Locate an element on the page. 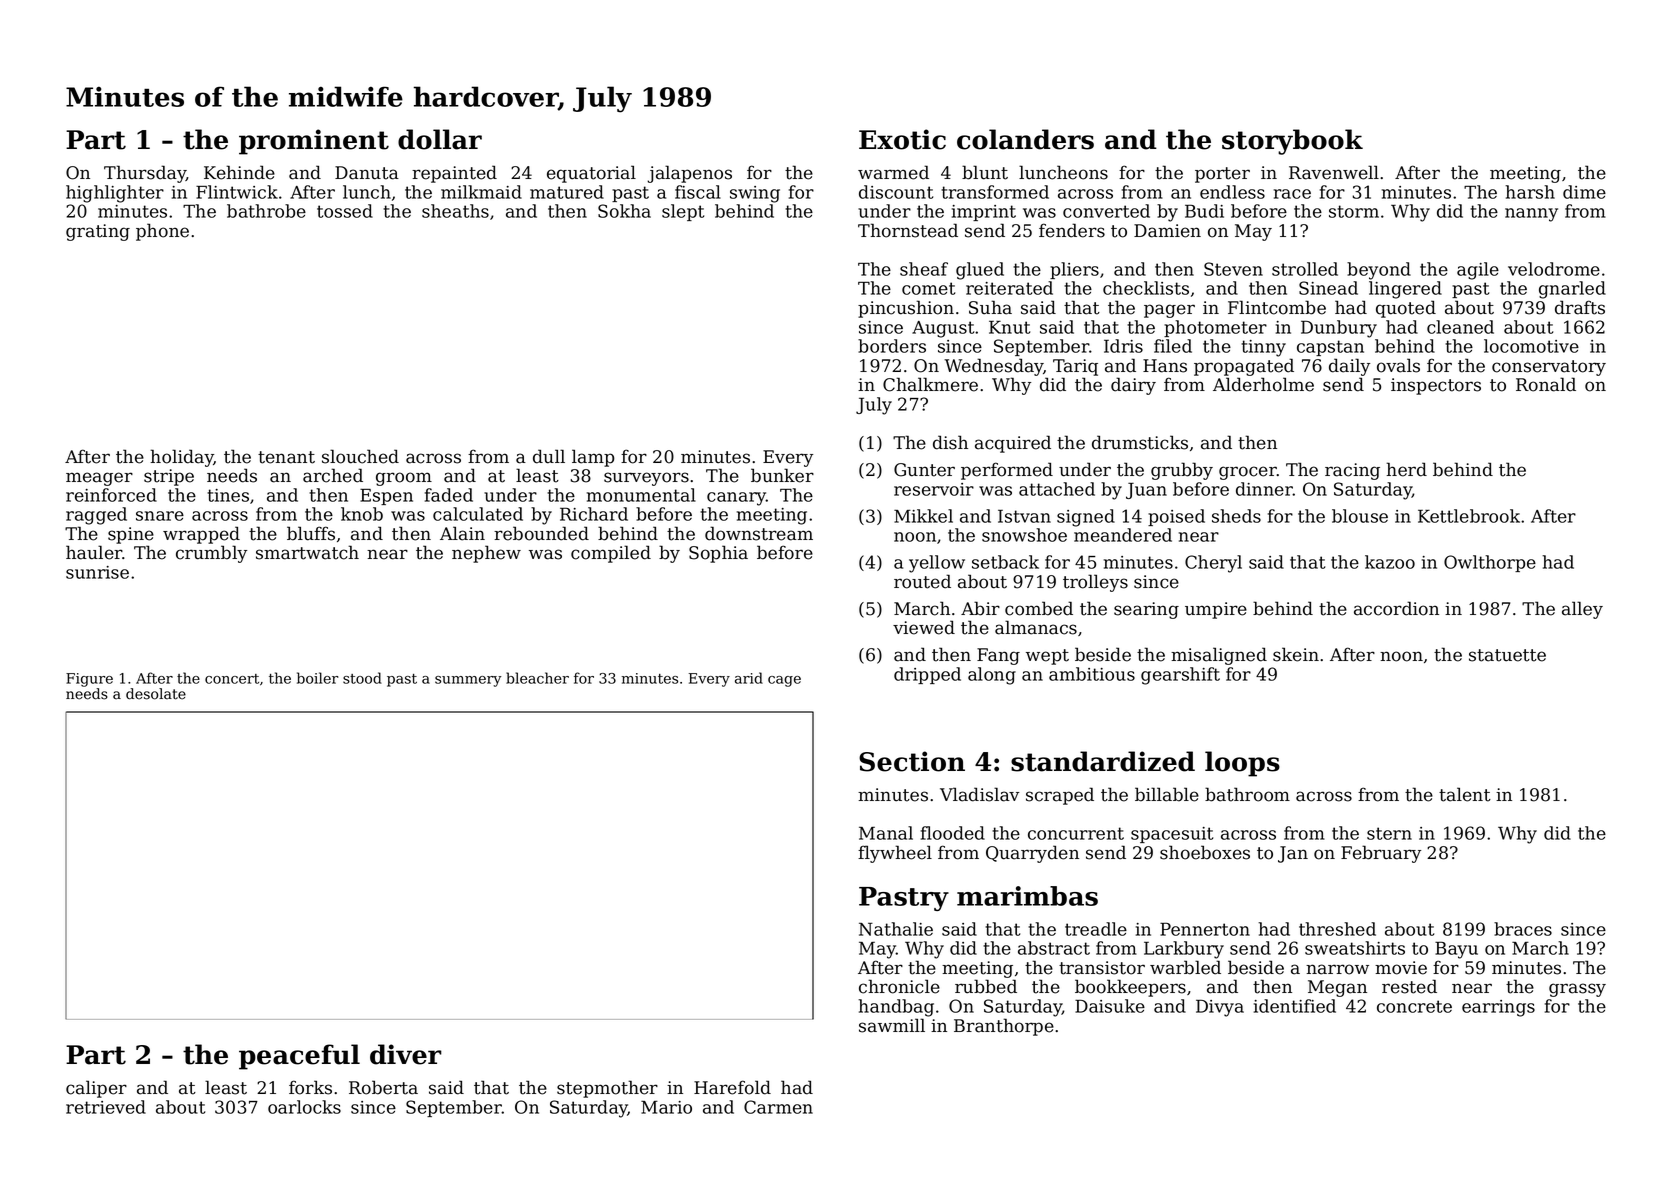 The height and width of the image is (1182, 1672). oarlocks is located at coordinates (304, 1107).
